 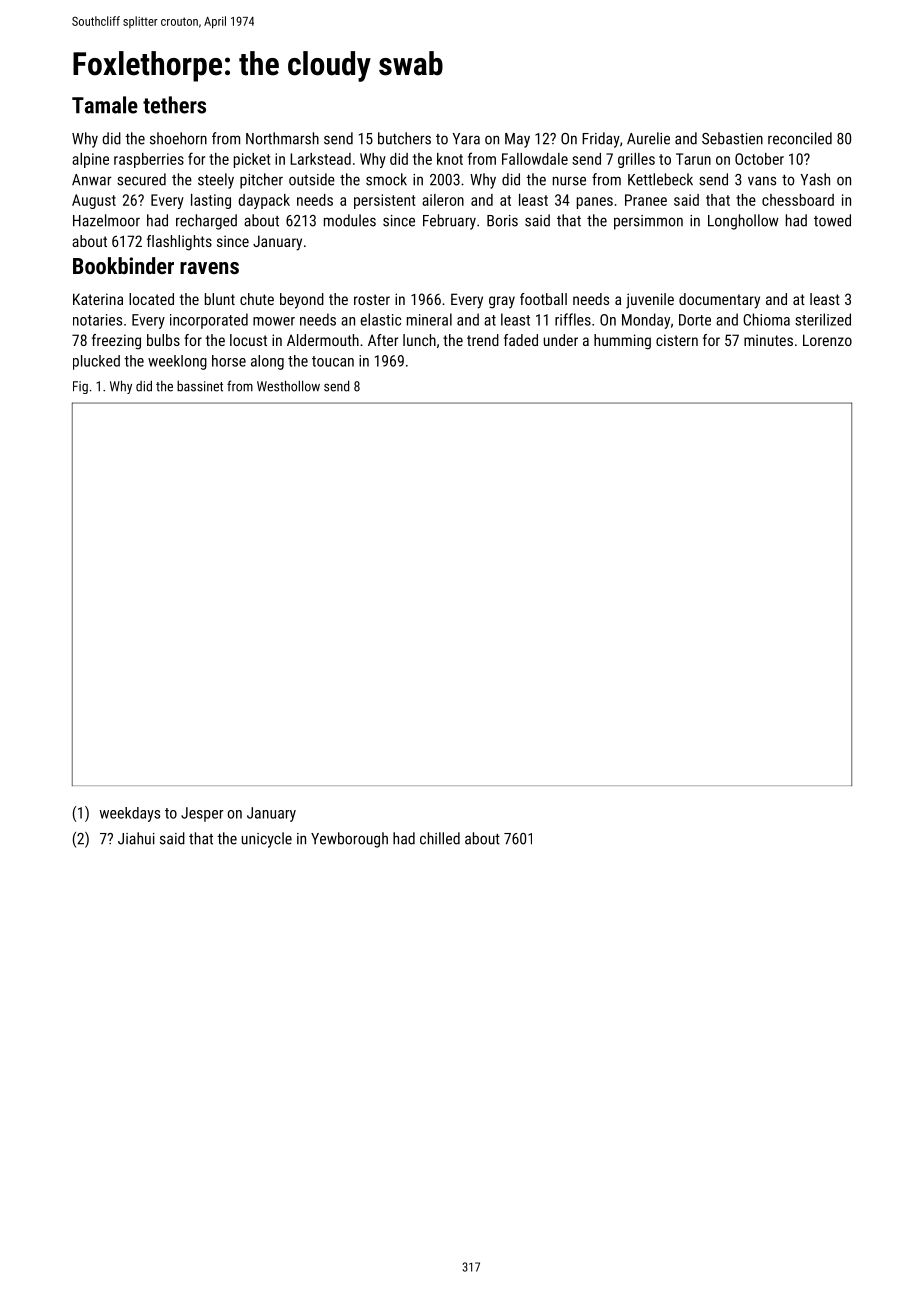 What do you see at coordinates (200, 386) in the page?
I see `bassinet` at bounding box center [200, 386].
